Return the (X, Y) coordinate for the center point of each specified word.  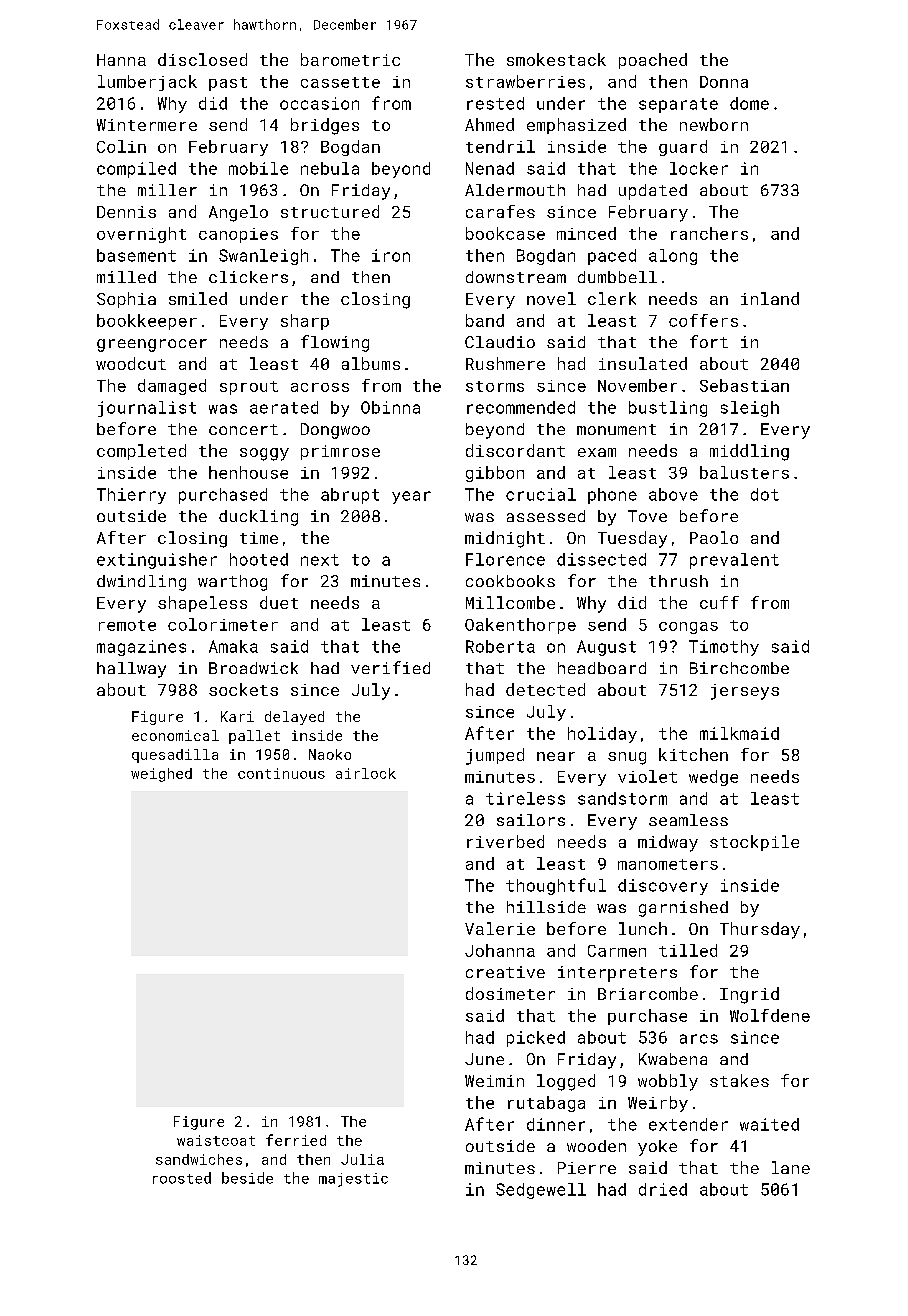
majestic (353, 1180)
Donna (724, 82)
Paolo (714, 537)
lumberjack (147, 83)
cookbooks (510, 581)
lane (791, 1167)
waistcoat (216, 1140)
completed (141, 452)
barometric (350, 59)
